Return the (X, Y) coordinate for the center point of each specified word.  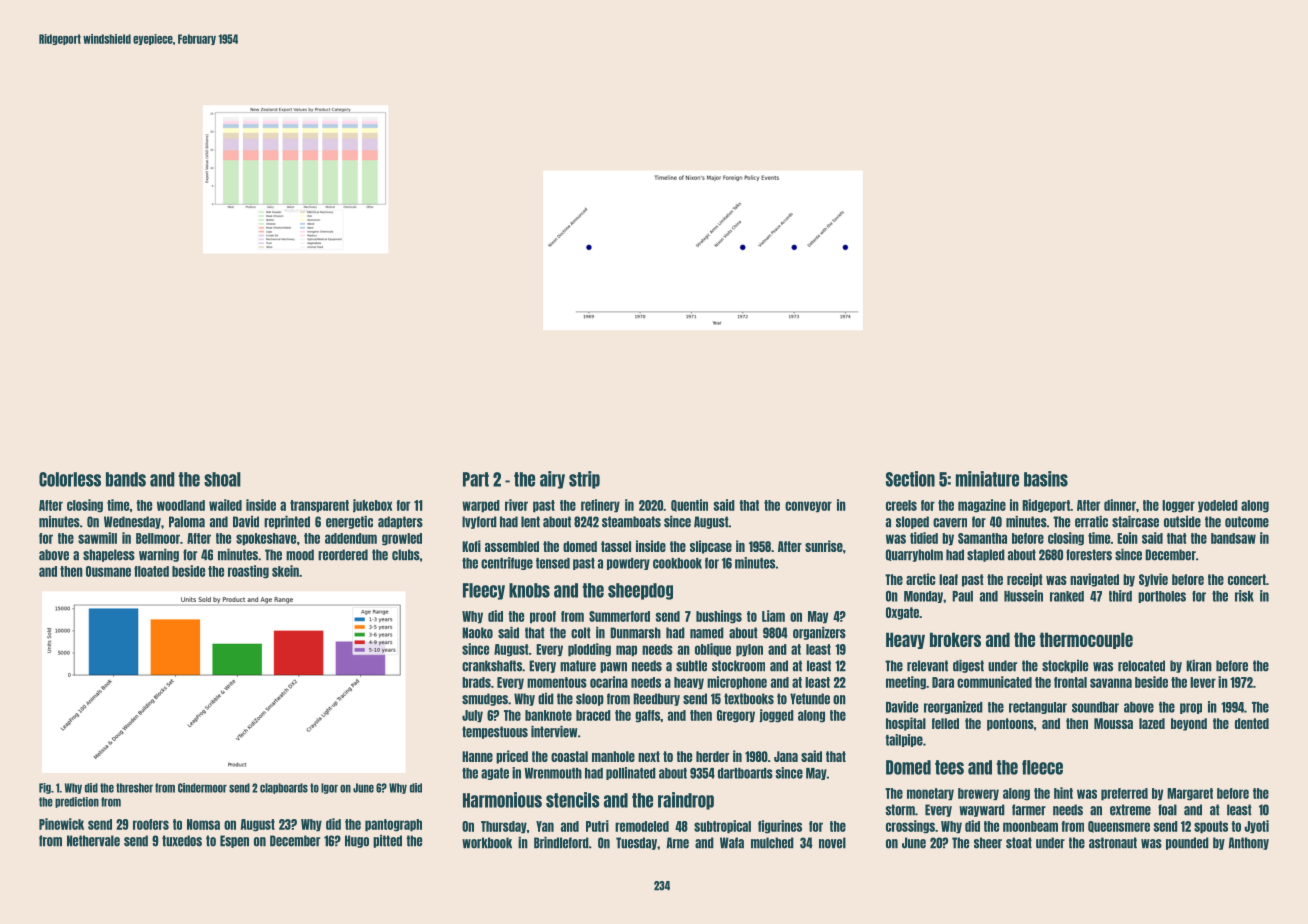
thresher (134, 788)
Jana (786, 756)
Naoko (477, 633)
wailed (225, 505)
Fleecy (484, 591)
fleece (1042, 767)
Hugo (357, 841)
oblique (713, 650)
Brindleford (561, 843)
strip (584, 480)
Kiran (1199, 666)
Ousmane (108, 571)
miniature (987, 479)
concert (1247, 579)
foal (1167, 810)
